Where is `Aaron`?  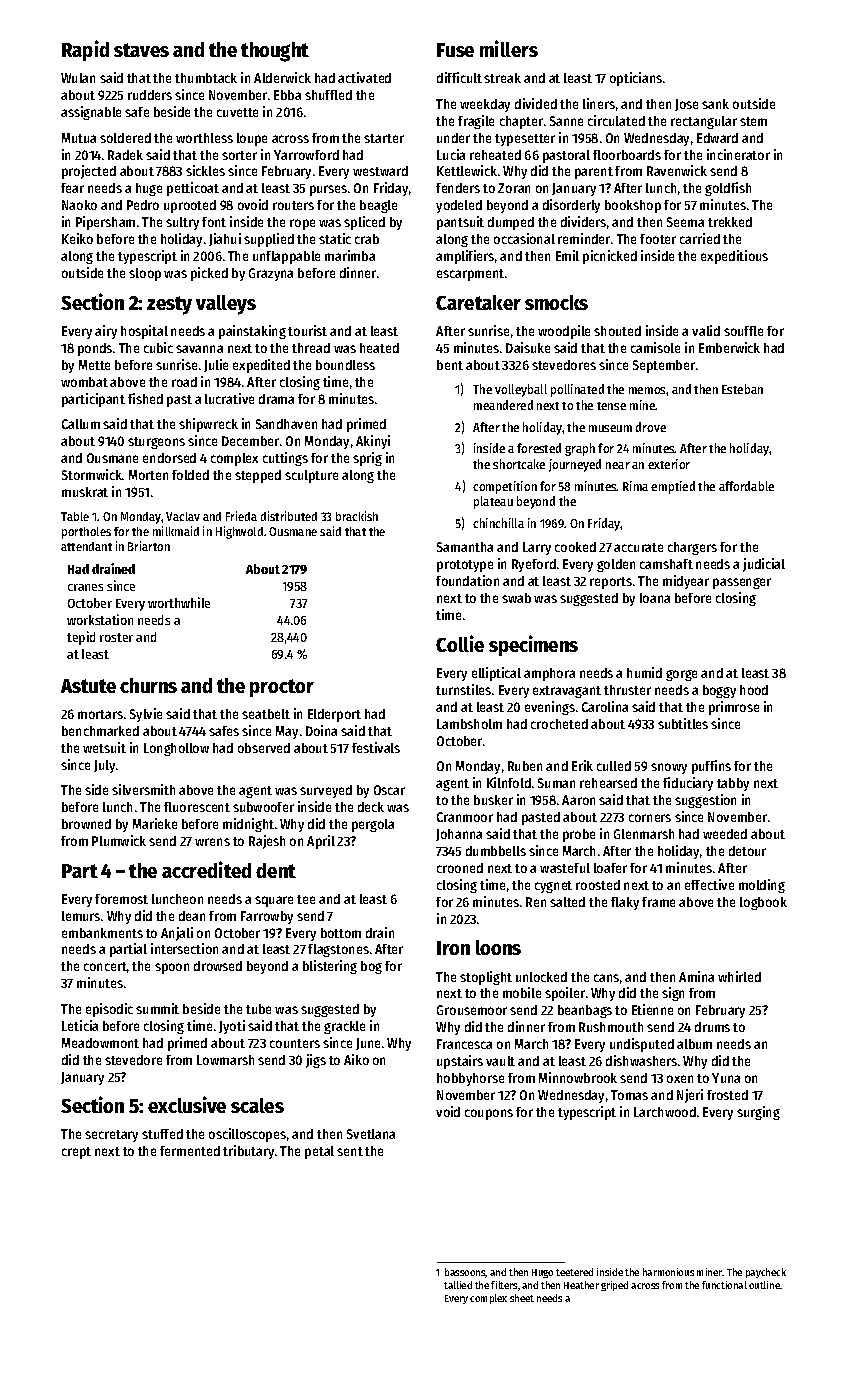 Aaron is located at coordinates (578, 800).
